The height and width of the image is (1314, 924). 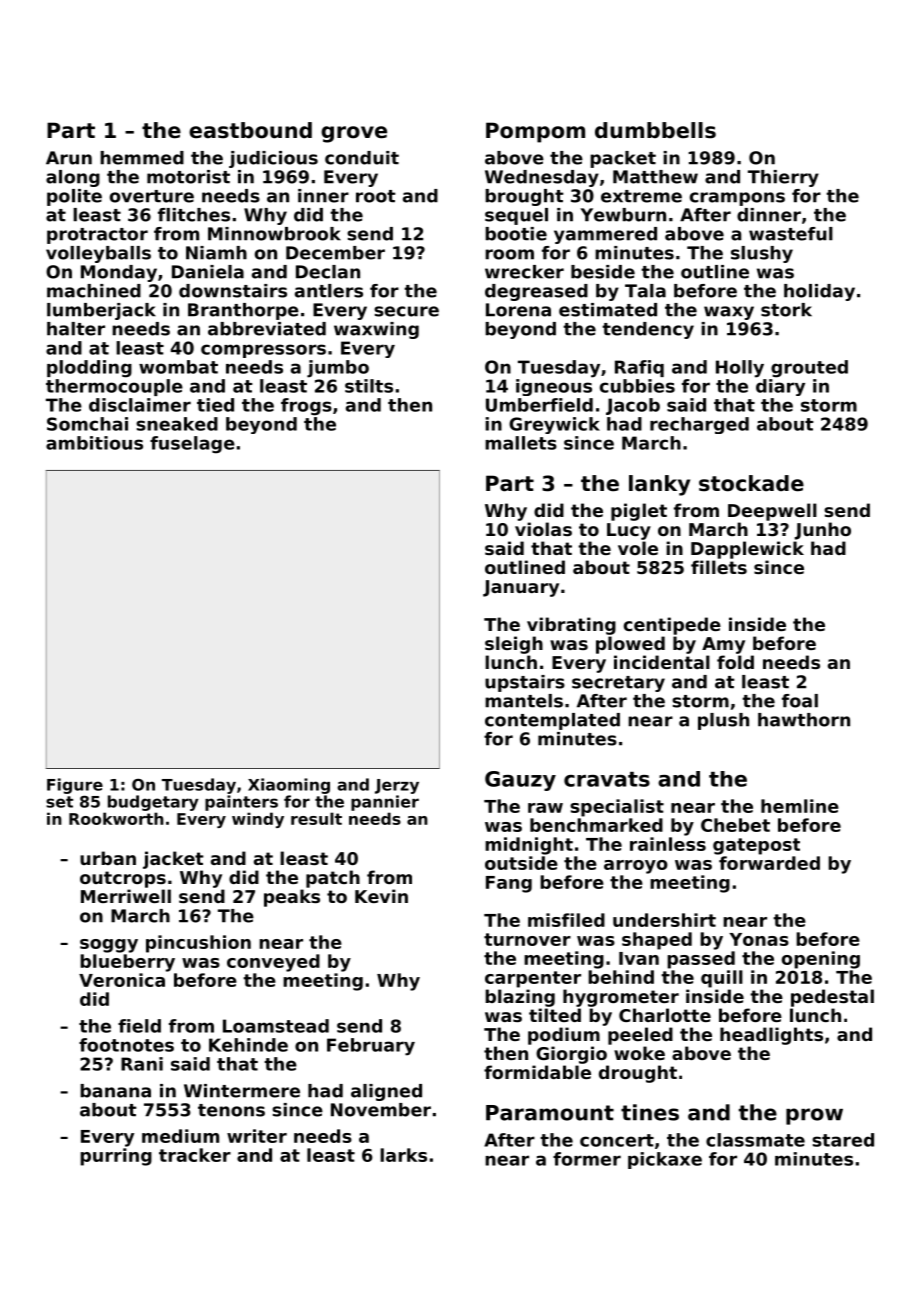 I want to click on Xiaoming, so click(x=289, y=786).
